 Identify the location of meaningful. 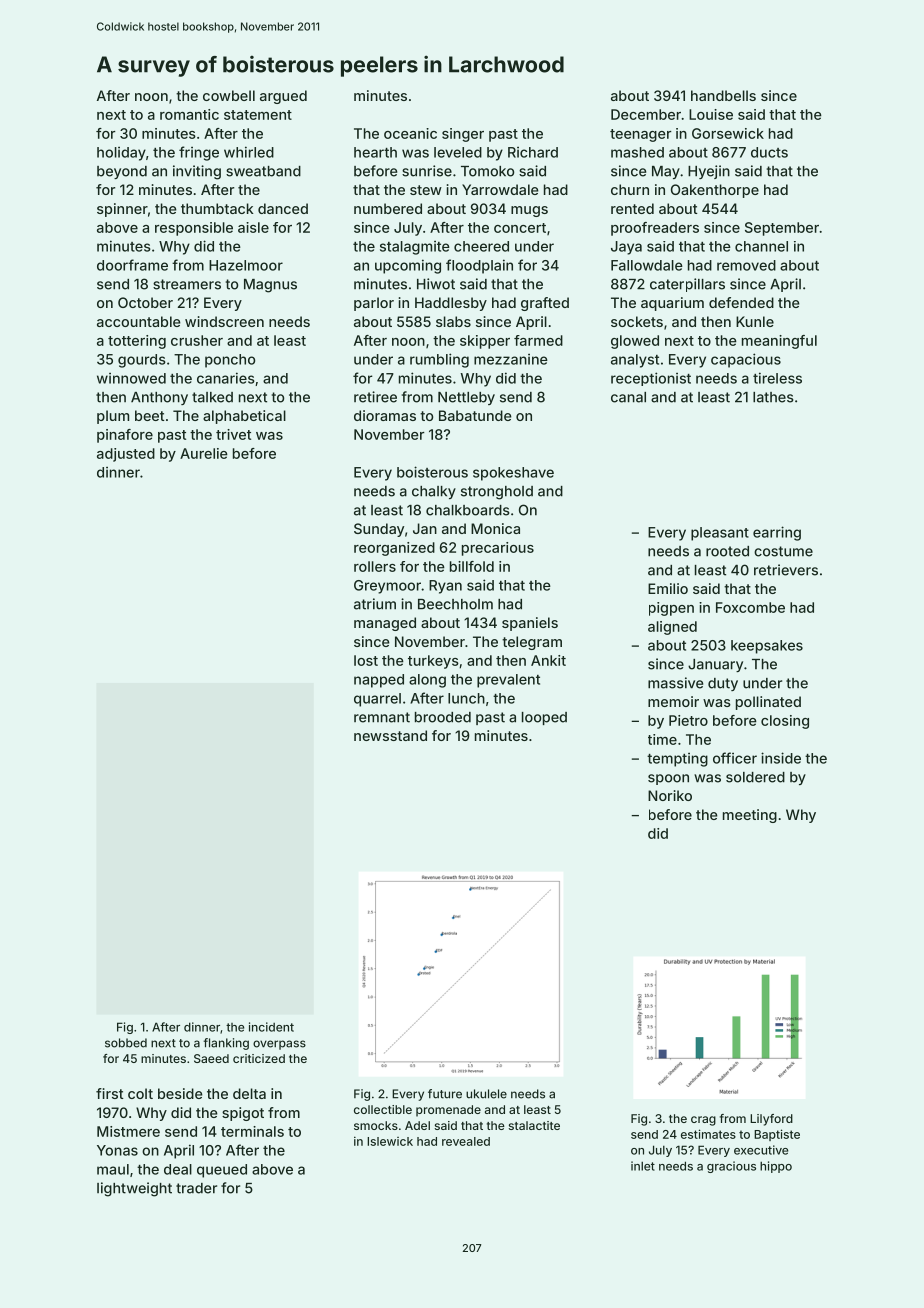
(779, 342).
